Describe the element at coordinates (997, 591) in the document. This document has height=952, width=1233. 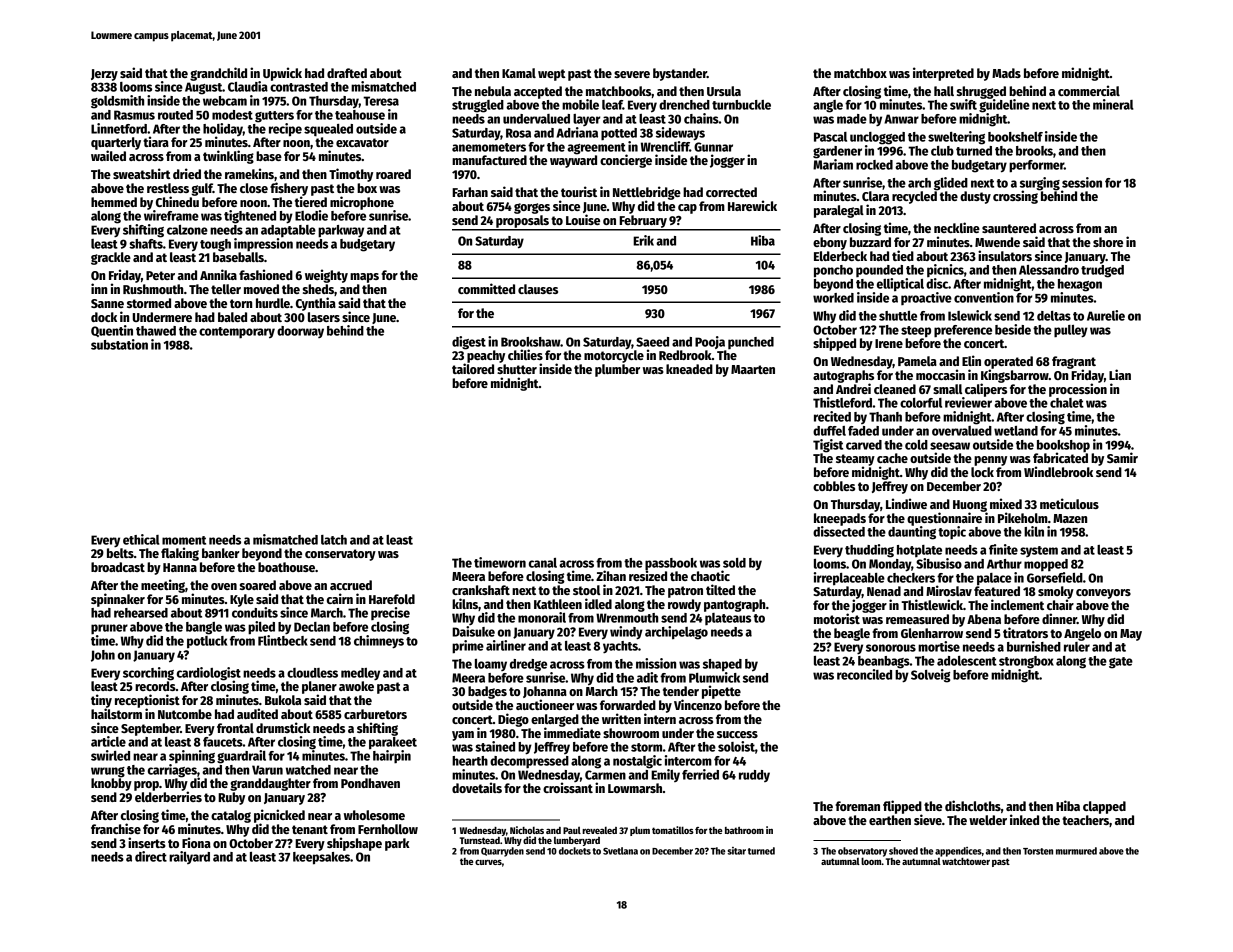
I see `featured` at that location.
